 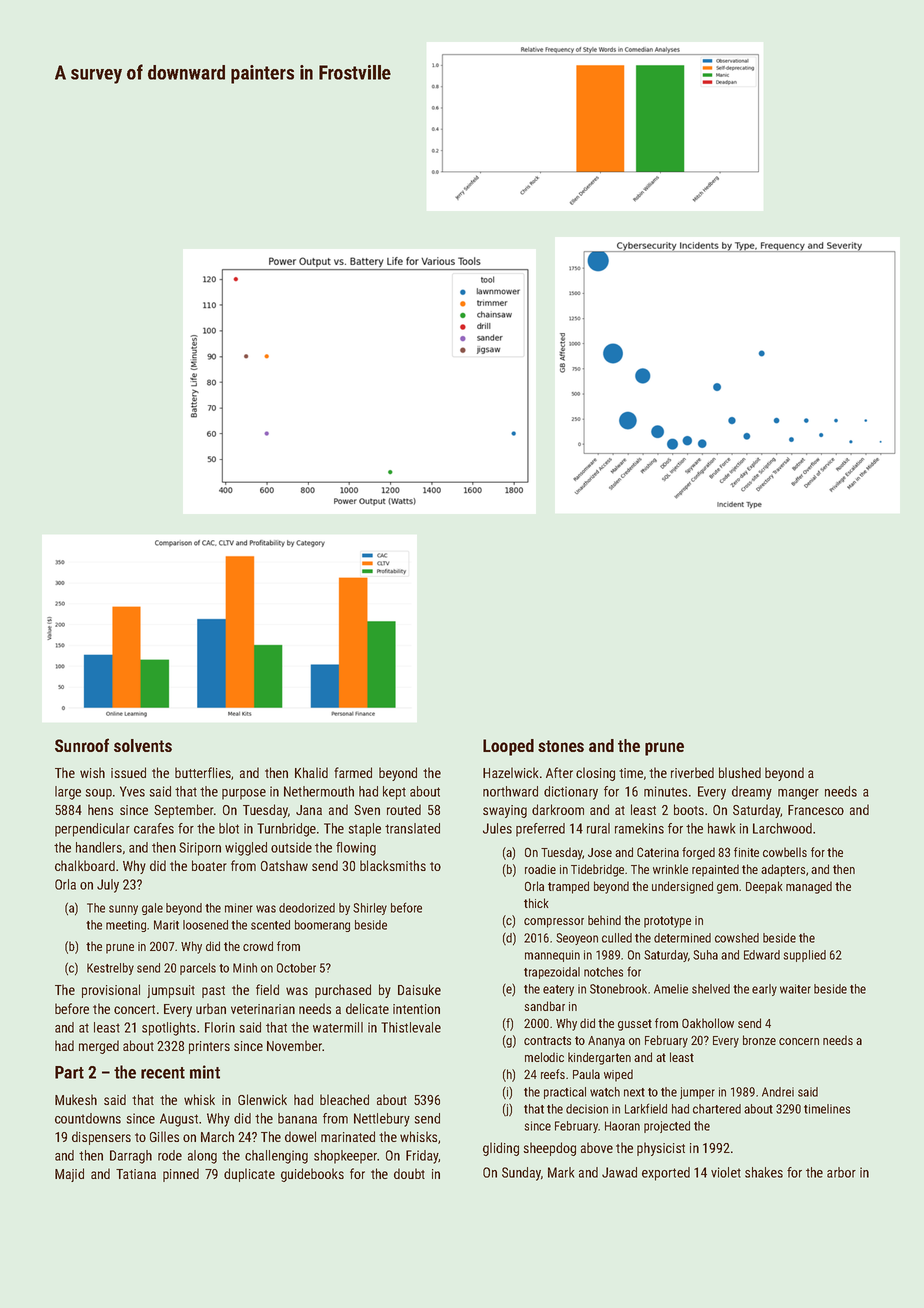 What do you see at coordinates (809, 887) in the page?
I see `managed` at bounding box center [809, 887].
